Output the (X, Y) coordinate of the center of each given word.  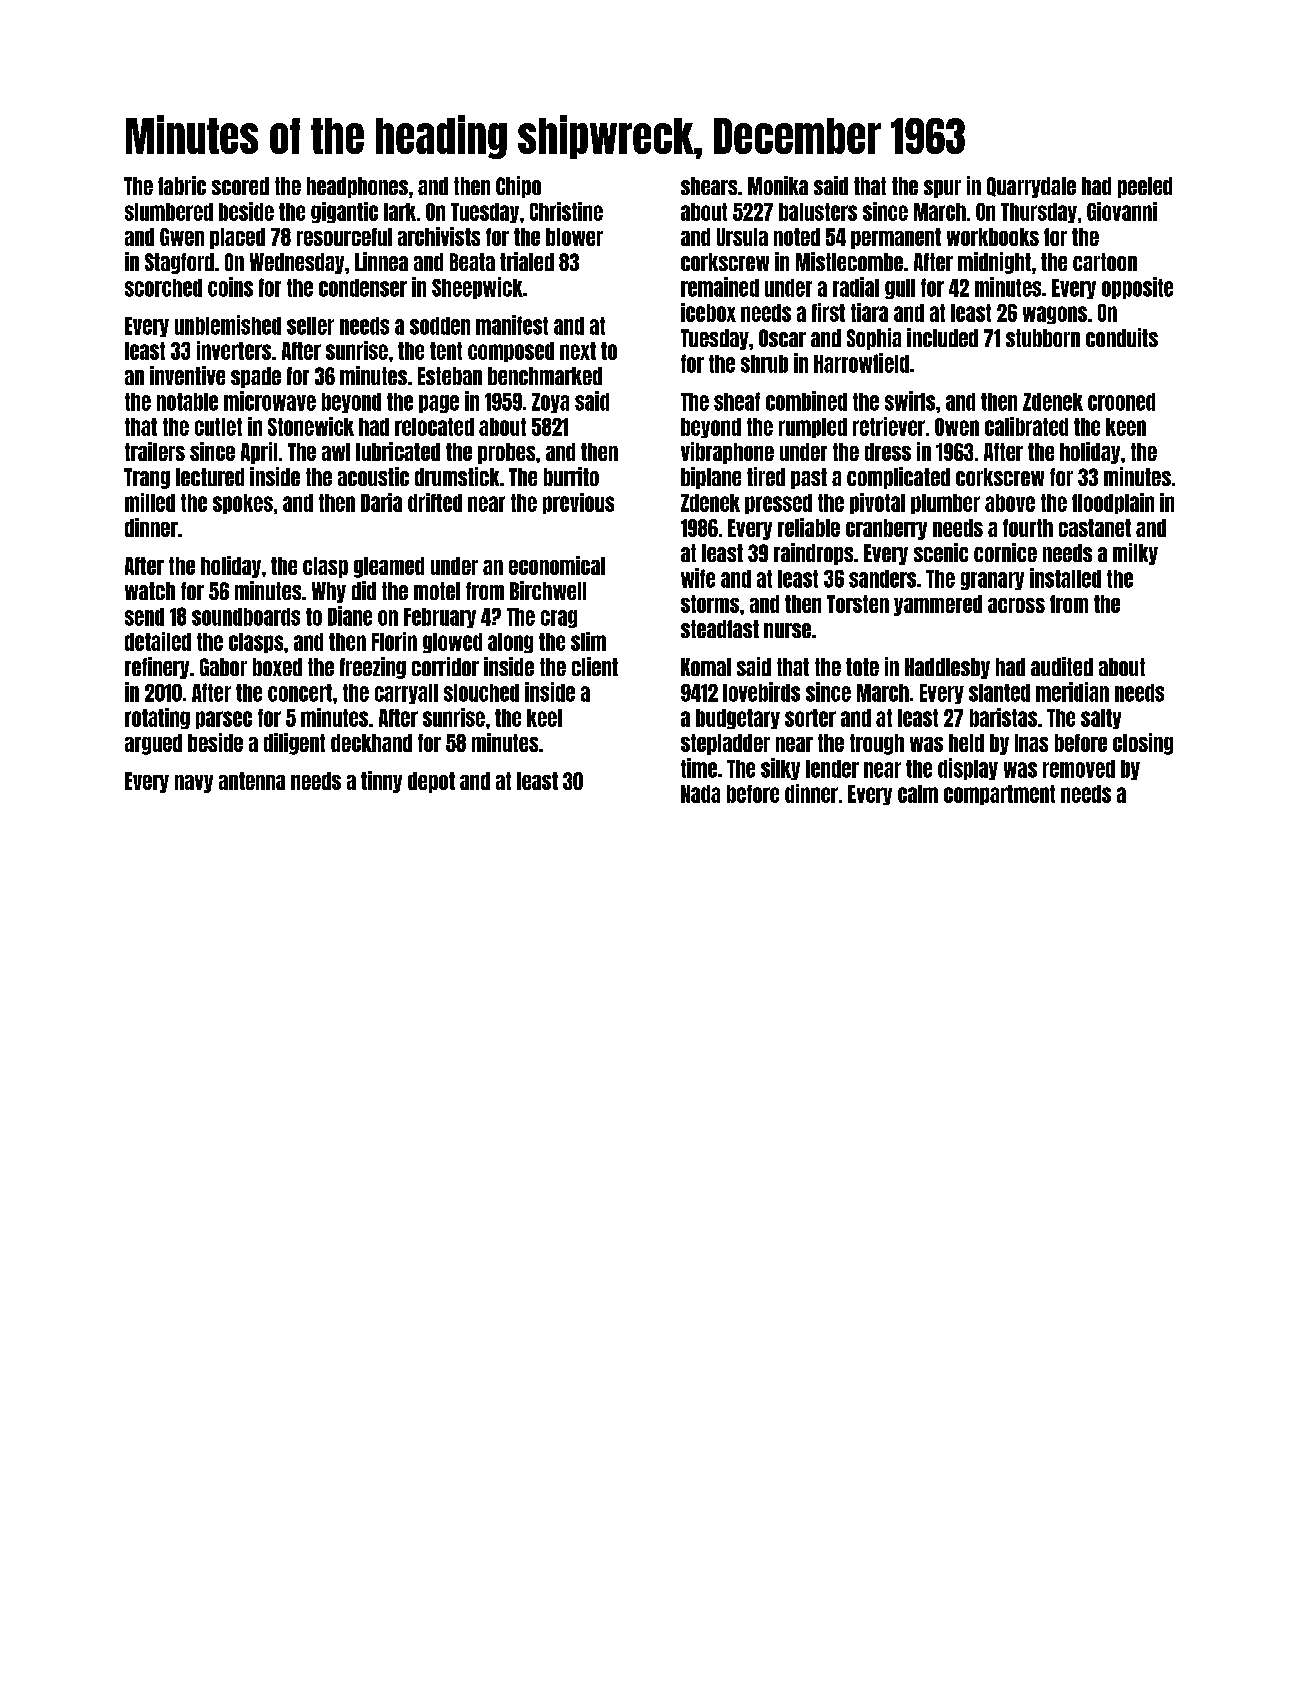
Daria (381, 502)
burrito (571, 476)
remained (720, 287)
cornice (1005, 552)
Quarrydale (1031, 187)
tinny (381, 782)
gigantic (344, 212)
